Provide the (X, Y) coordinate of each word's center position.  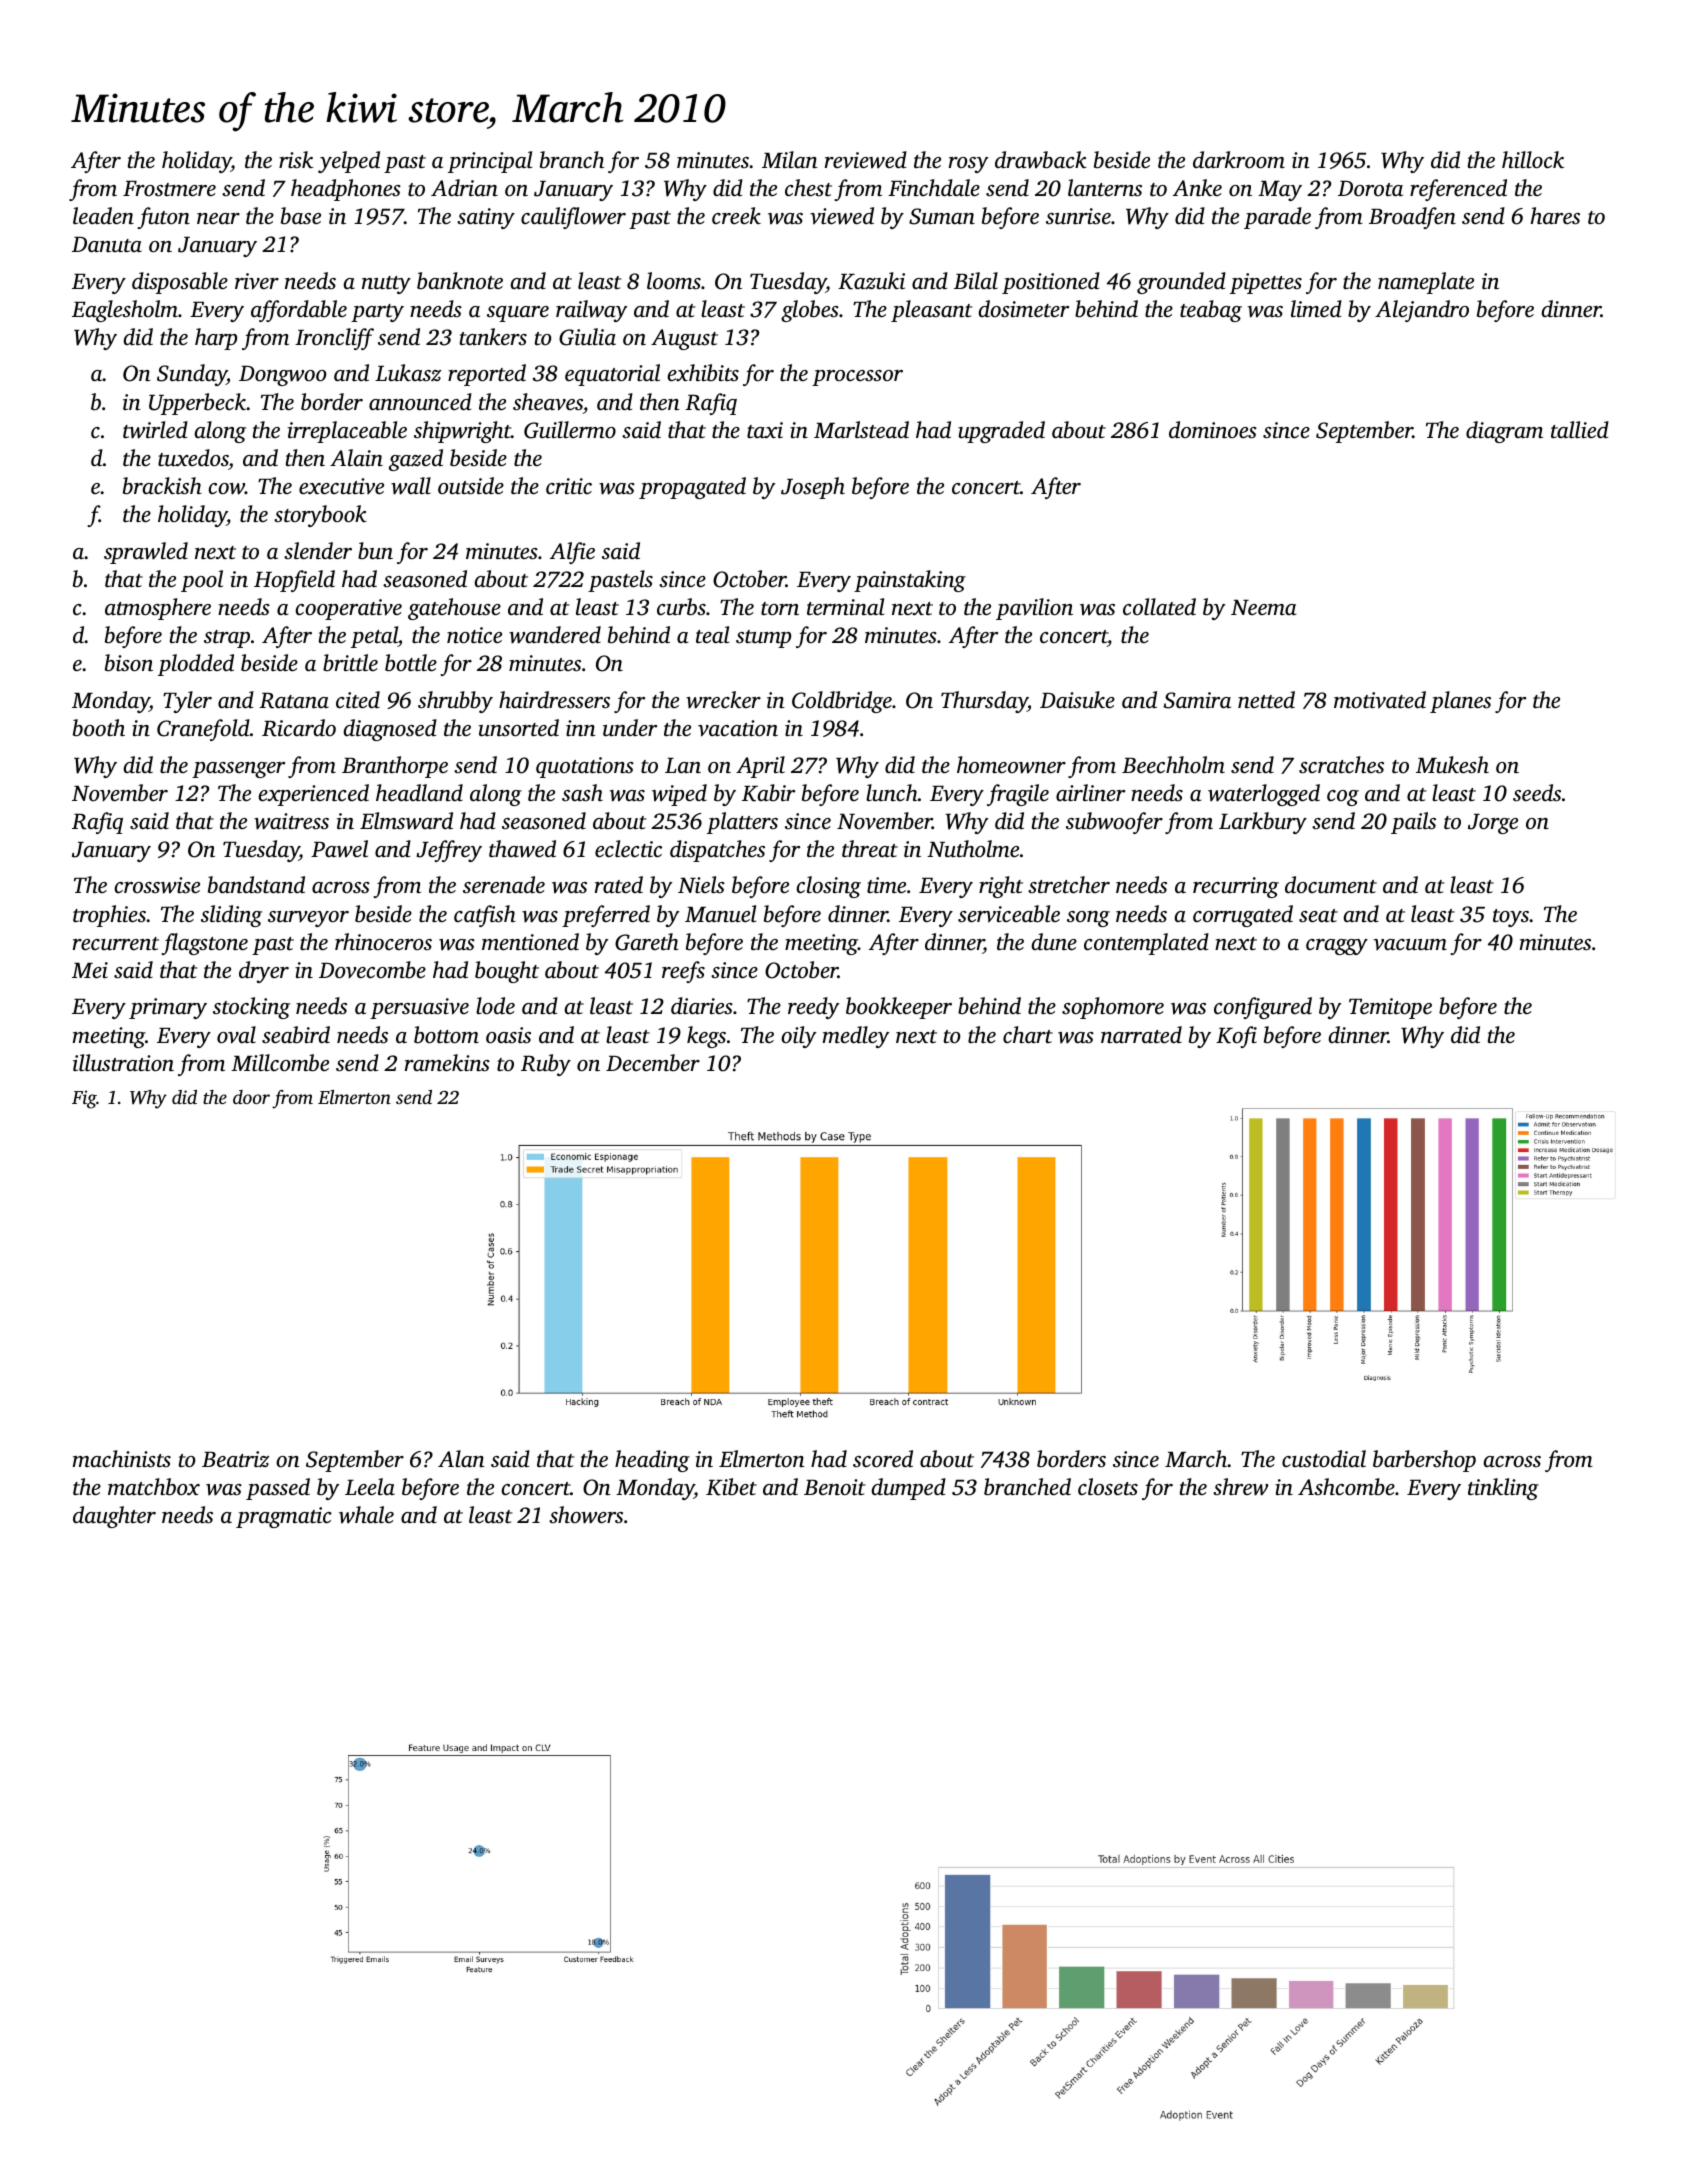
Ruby (546, 1065)
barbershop (1424, 1461)
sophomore (1113, 1008)
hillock (1533, 160)
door (251, 1097)
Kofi (1236, 1037)
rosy (969, 165)
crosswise (157, 885)
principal (490, 162)
